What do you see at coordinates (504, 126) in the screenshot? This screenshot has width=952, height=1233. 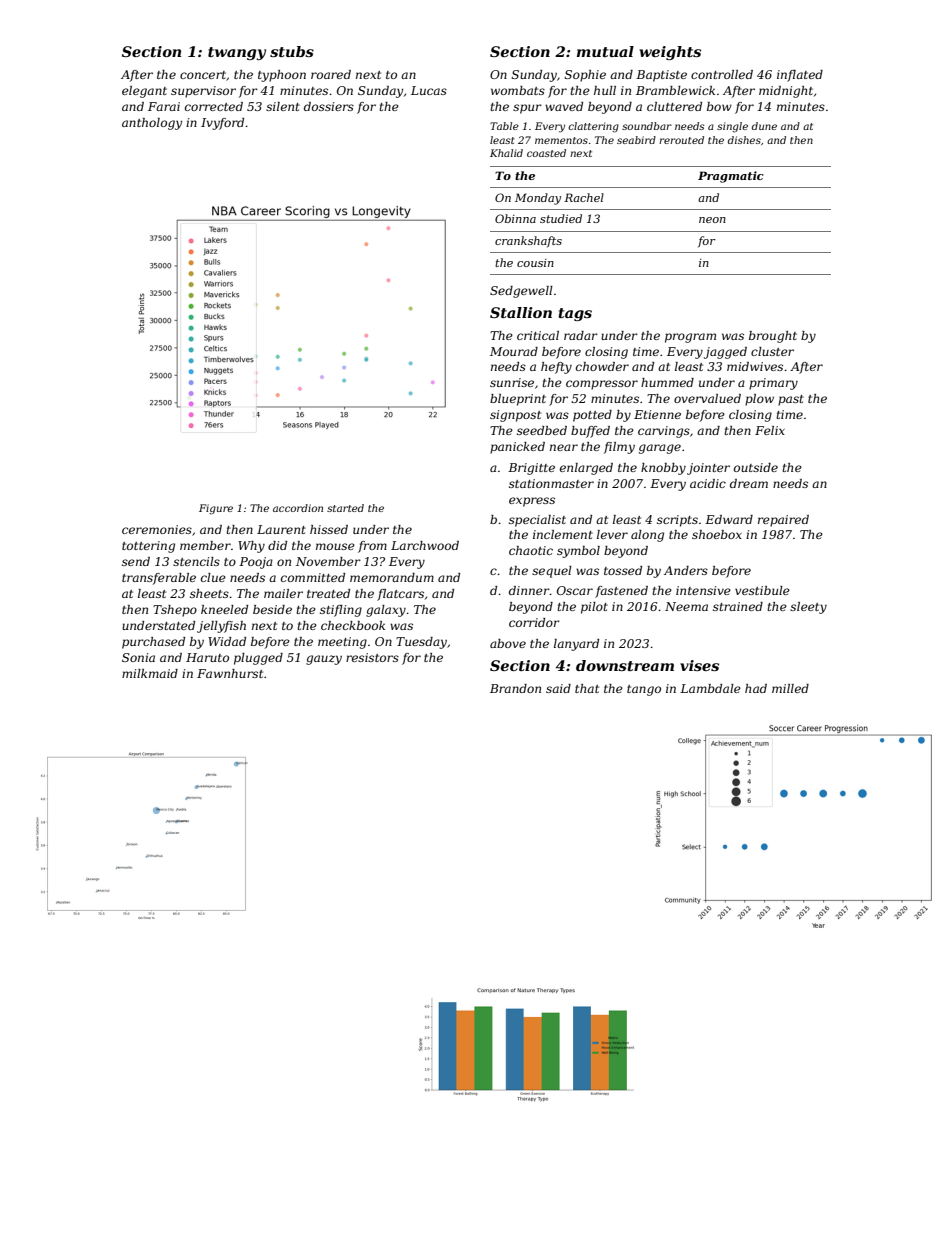 I see `Table` at bounding box center [504, 126].
